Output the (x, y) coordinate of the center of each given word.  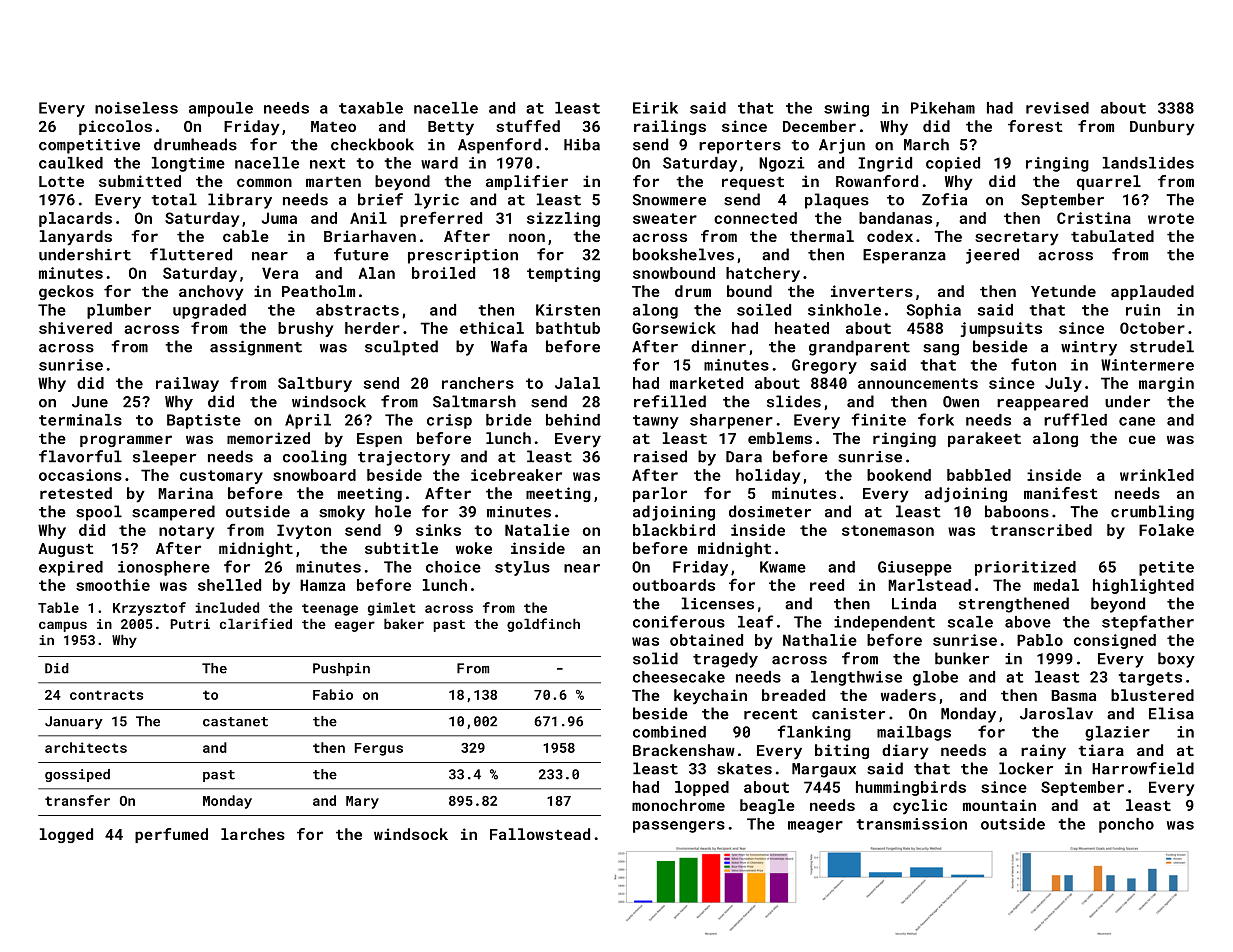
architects (86, 747)
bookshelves (683, 254)
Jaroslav (1056, 713)
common (264, 182)
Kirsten (568, 310)
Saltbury (315, 384)
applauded (1152, 292)
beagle (767, 806)
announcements (918, 383)
